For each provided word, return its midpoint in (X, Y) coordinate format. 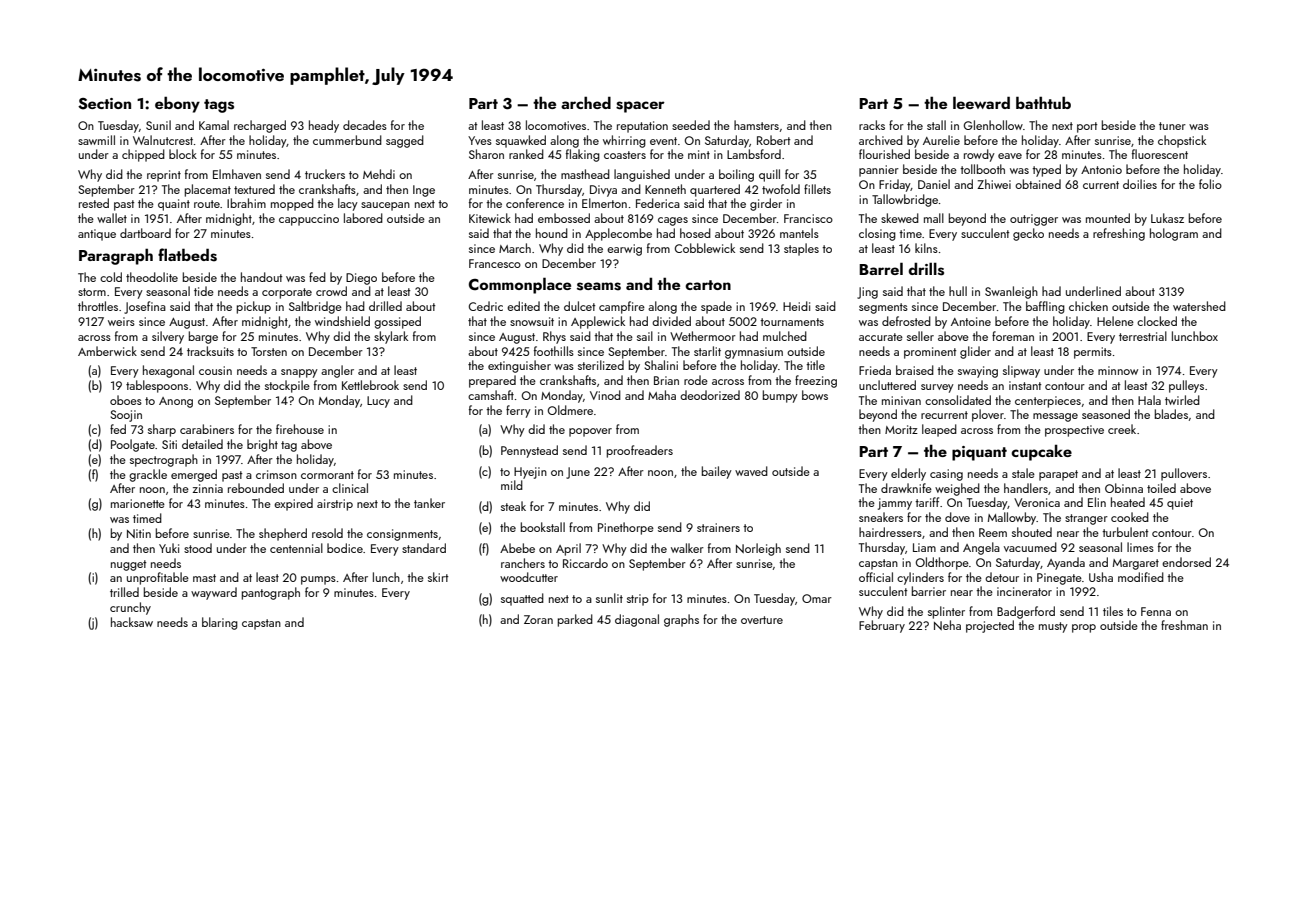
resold (327, 533)
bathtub (1043, 102)
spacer (640, 107)
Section (104, 104)
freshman (1184, 625)
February (882, 626)
